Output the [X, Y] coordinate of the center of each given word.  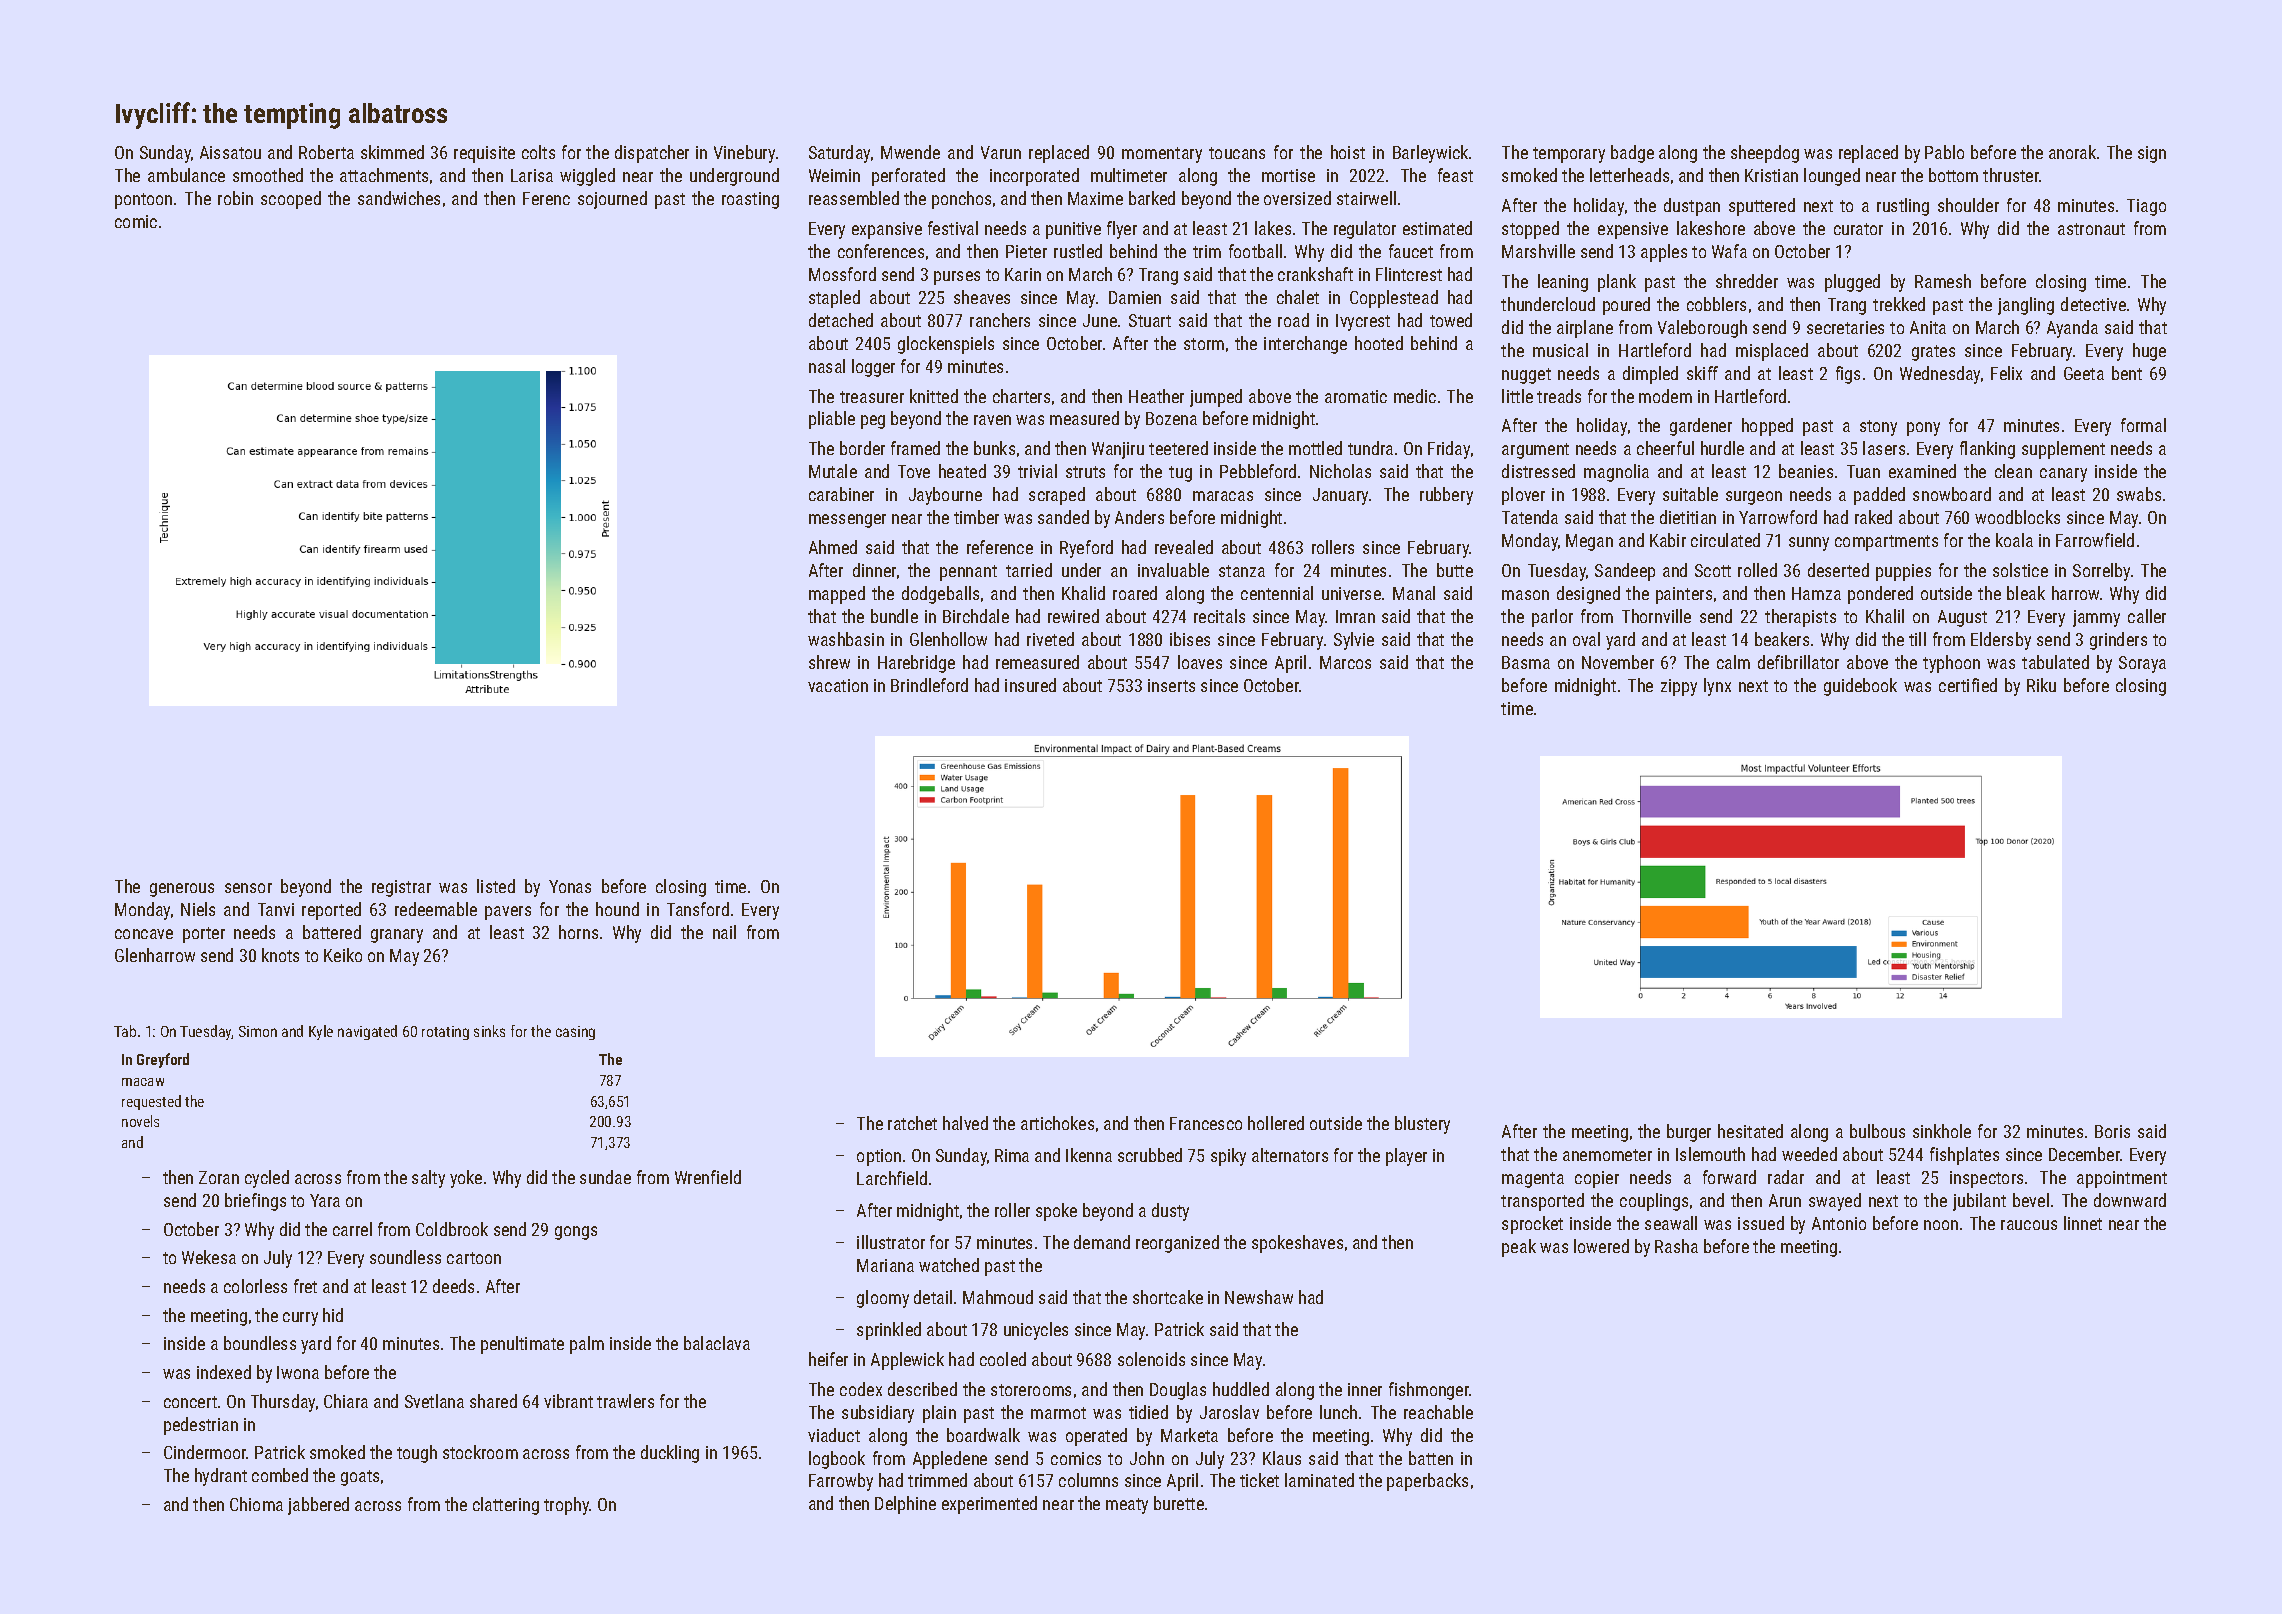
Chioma [256, 1504]
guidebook [1860, 687]
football [1255, 251]
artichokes [1057, 1123]
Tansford [698, 909]
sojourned [612, 200]
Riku [2041, 685]
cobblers [1716, 304]
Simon [258, 1031]
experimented [989, 1505]
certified [1968, 685]
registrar [401, 888]
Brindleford [929, 685]
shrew [829, 662]
